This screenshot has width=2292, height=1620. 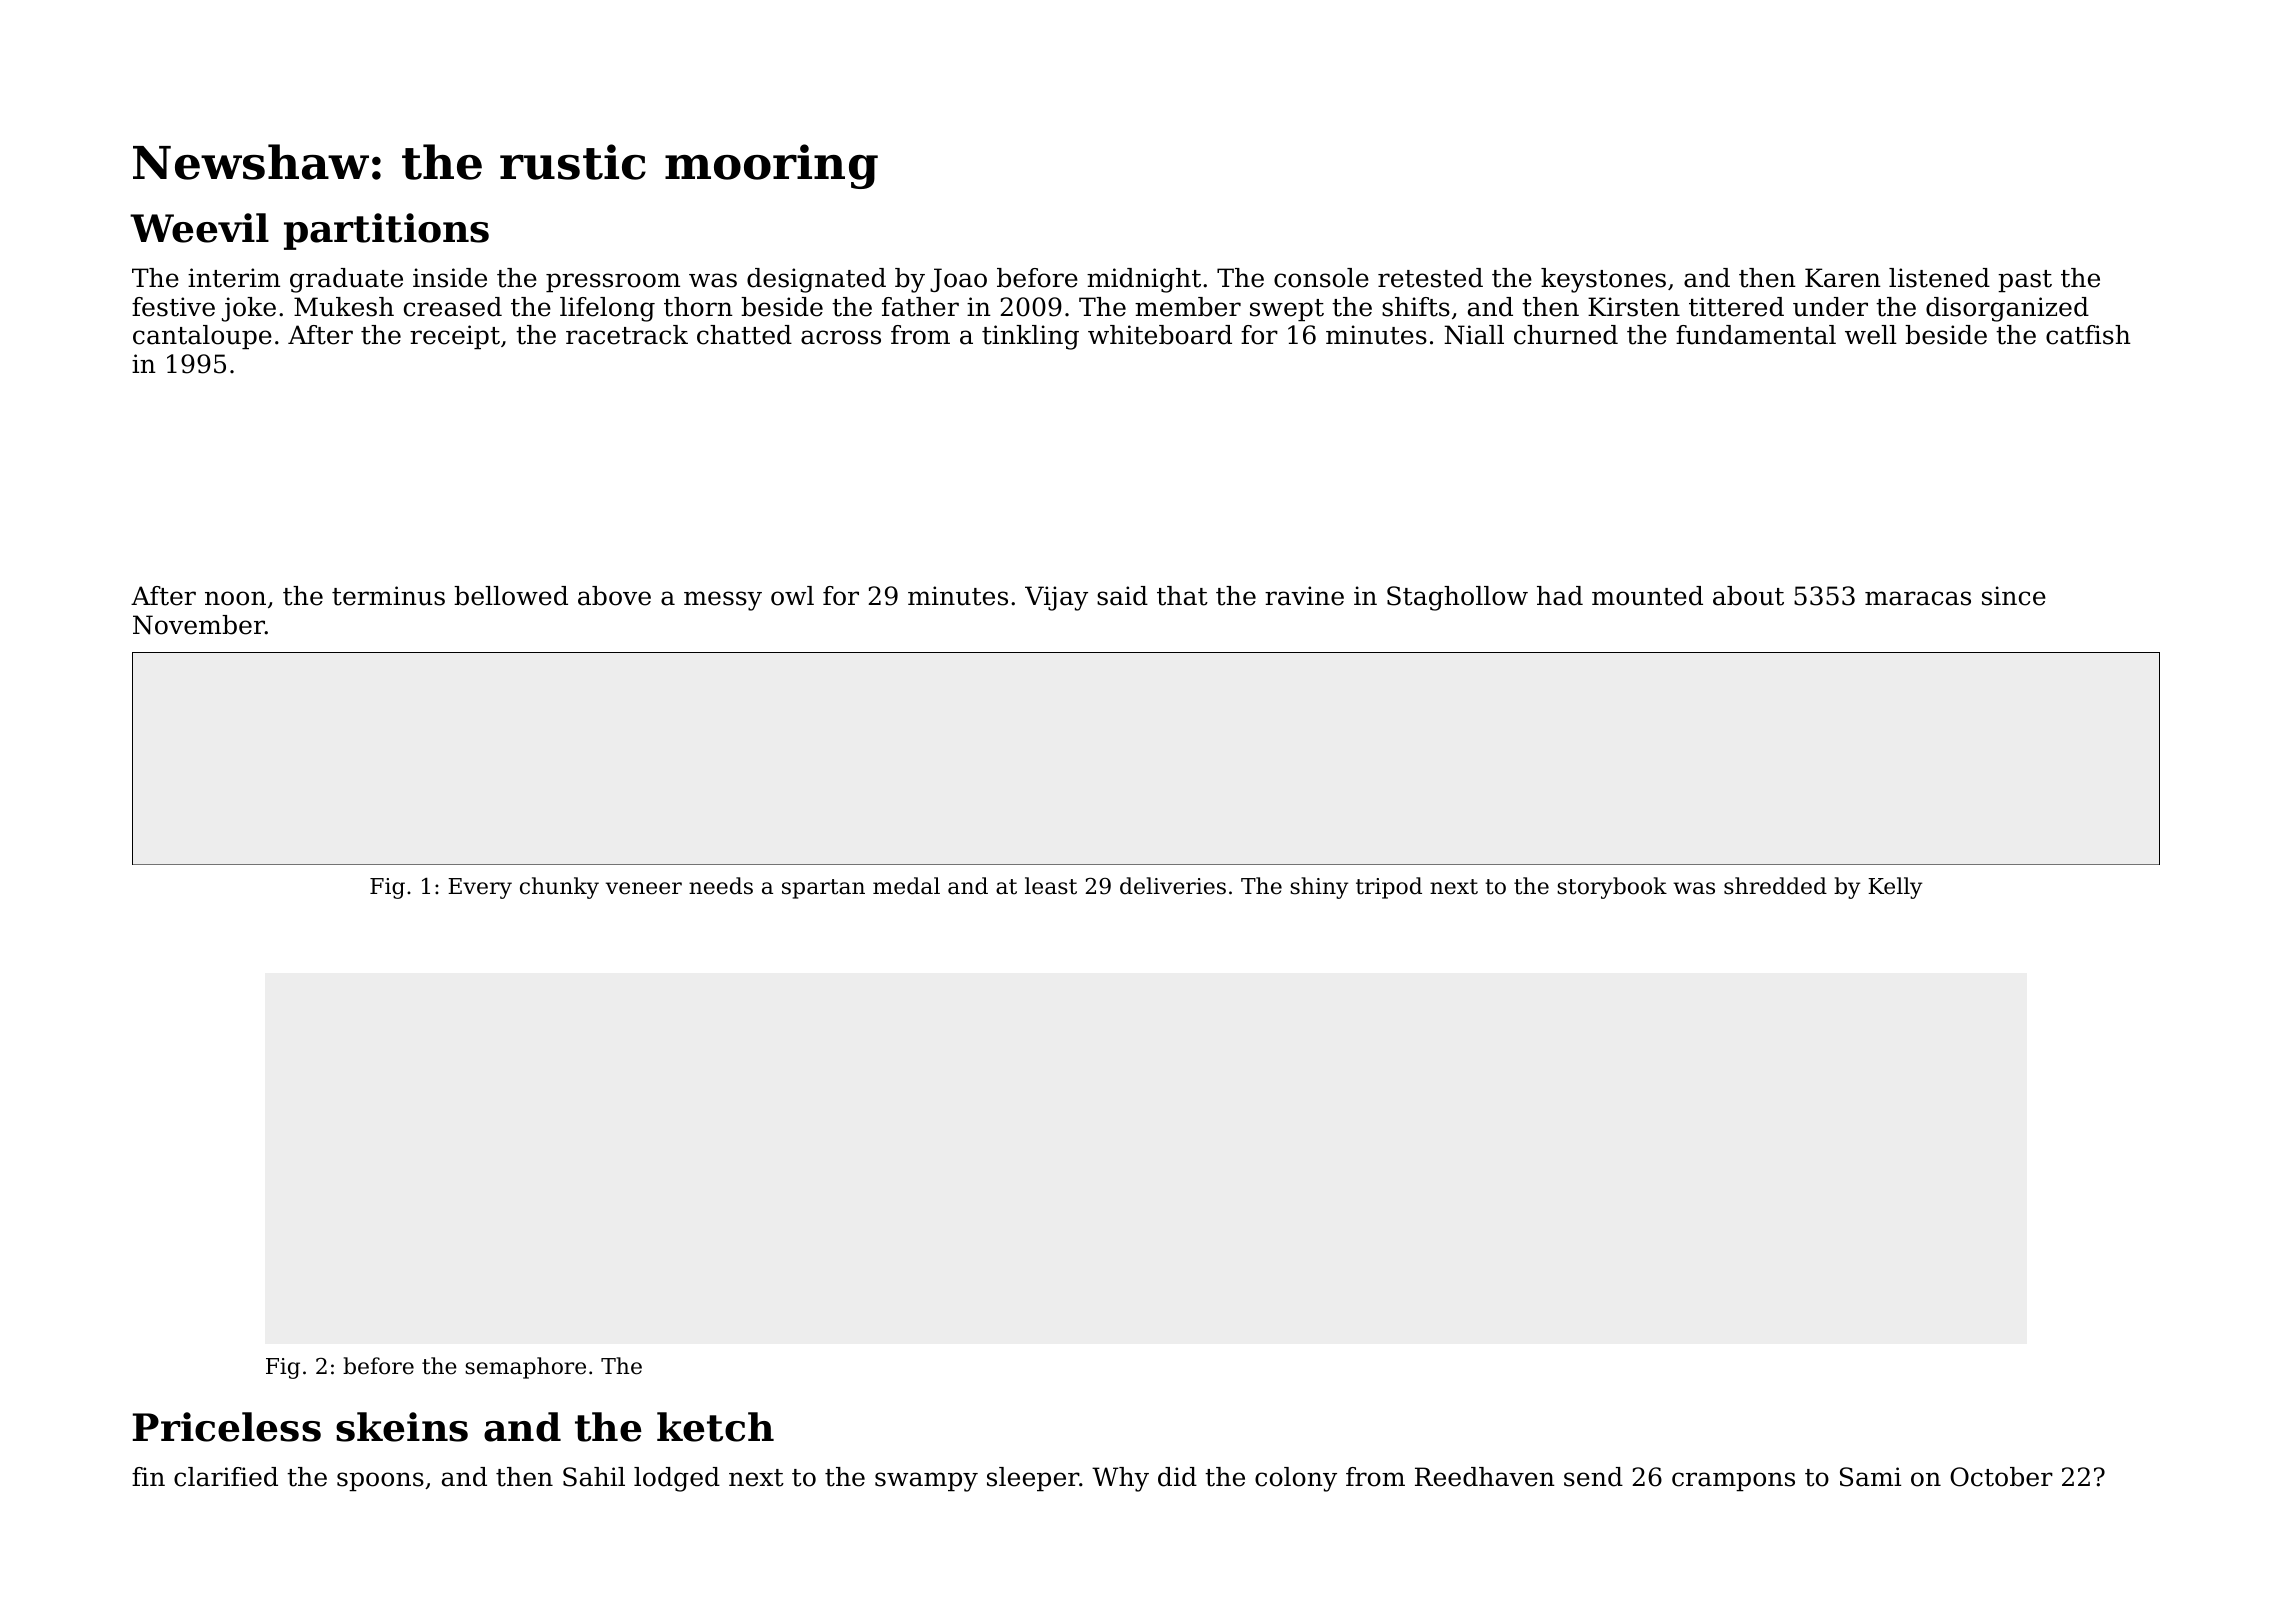 I want to click on semaphore, so click(x=525, y=1368).
